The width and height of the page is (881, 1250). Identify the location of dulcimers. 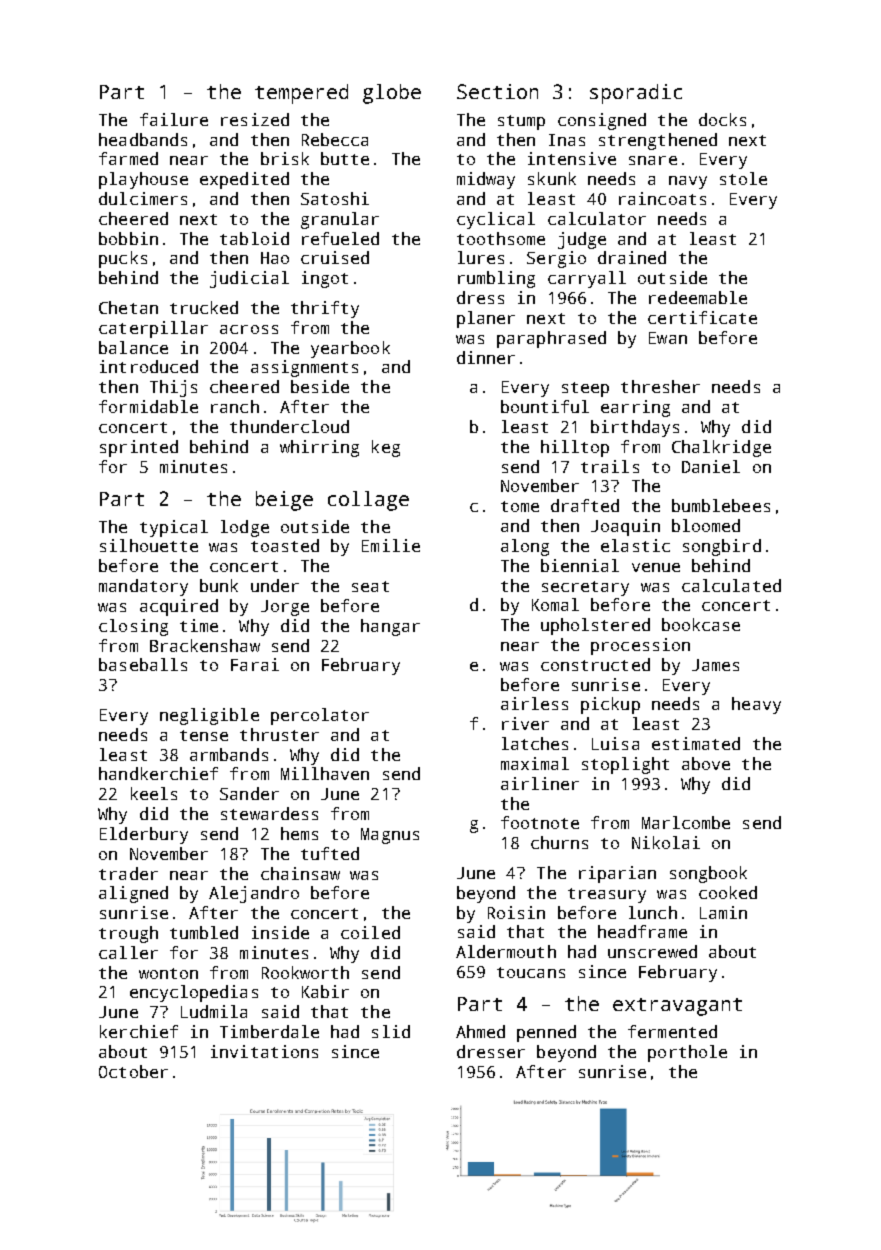
(143, 198).
